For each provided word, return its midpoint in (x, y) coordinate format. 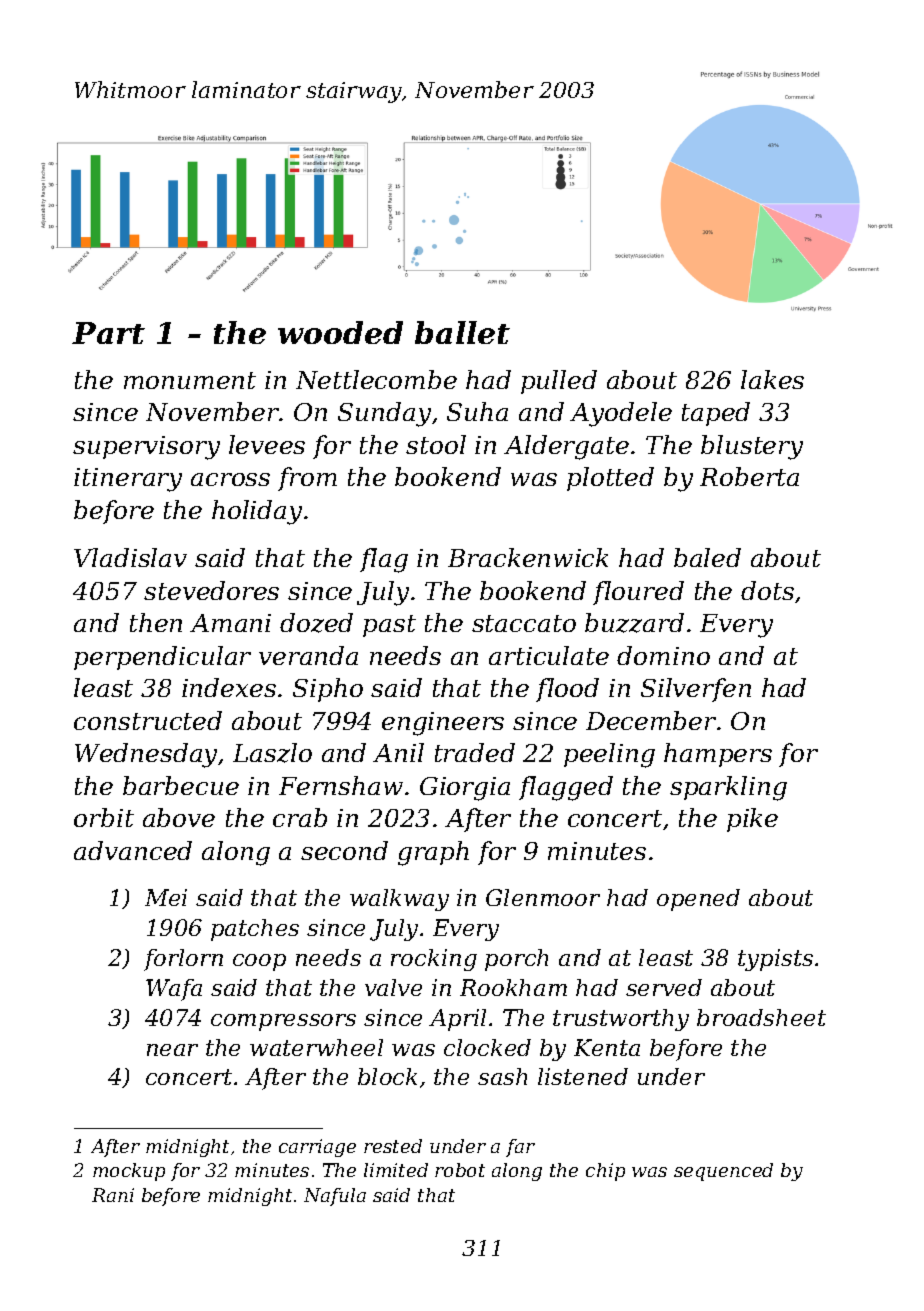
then (156, 622)
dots (767, 590)
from (307, 479)
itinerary (128, 480)
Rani (113, 1195)
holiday (257, 512)
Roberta (749, 476)
